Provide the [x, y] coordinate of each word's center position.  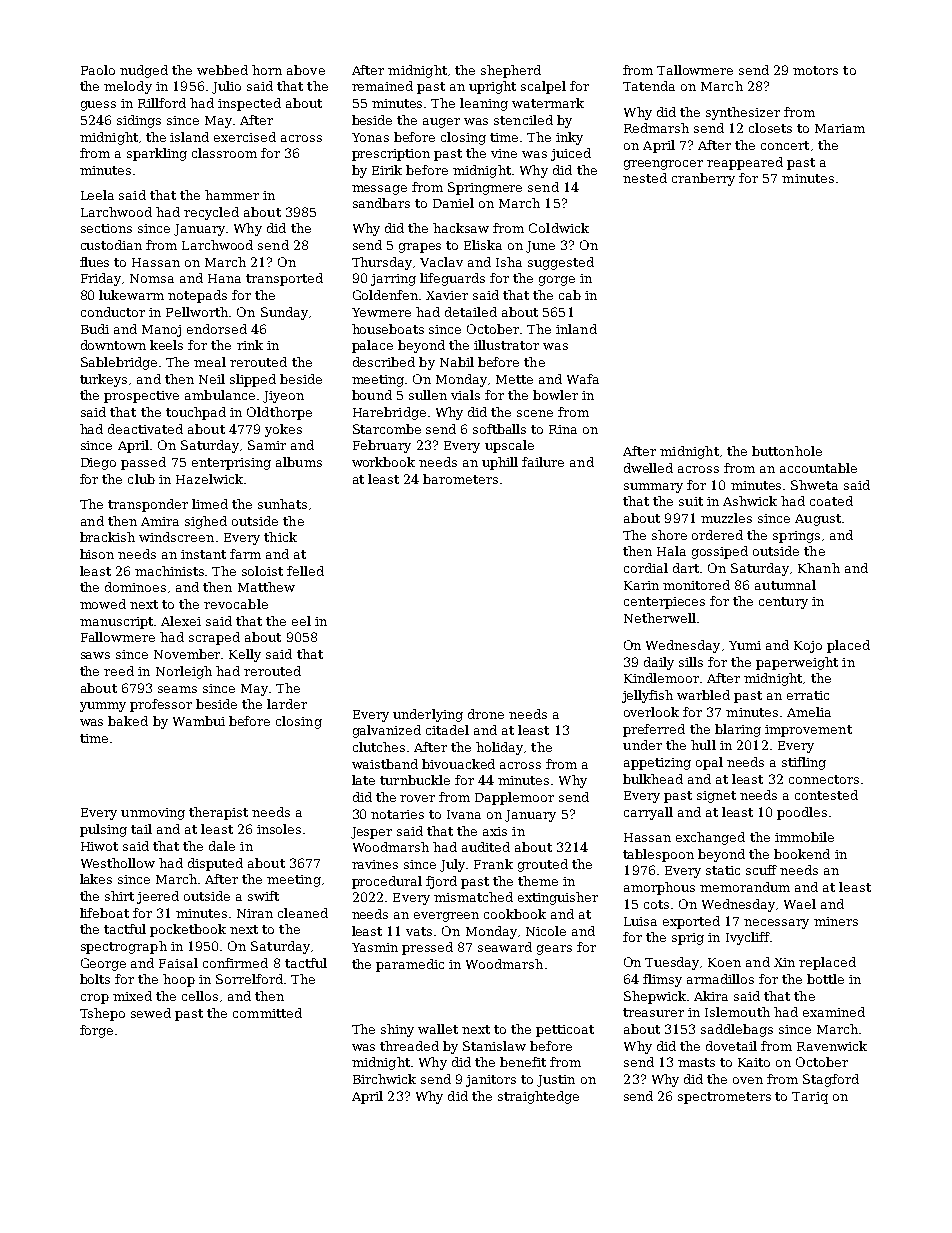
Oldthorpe [279, 413]
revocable [236, 604]
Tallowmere [695, 70]
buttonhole [787, 451]
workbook [383, 462]
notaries [397, 814]
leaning [484, 104]
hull [703, 745]
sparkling [157, 154]
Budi [95, 329]
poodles [802, 813]
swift [263, 896]
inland [576, 329]
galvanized [387, 731]
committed [267, 1013]
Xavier [447, 295]
